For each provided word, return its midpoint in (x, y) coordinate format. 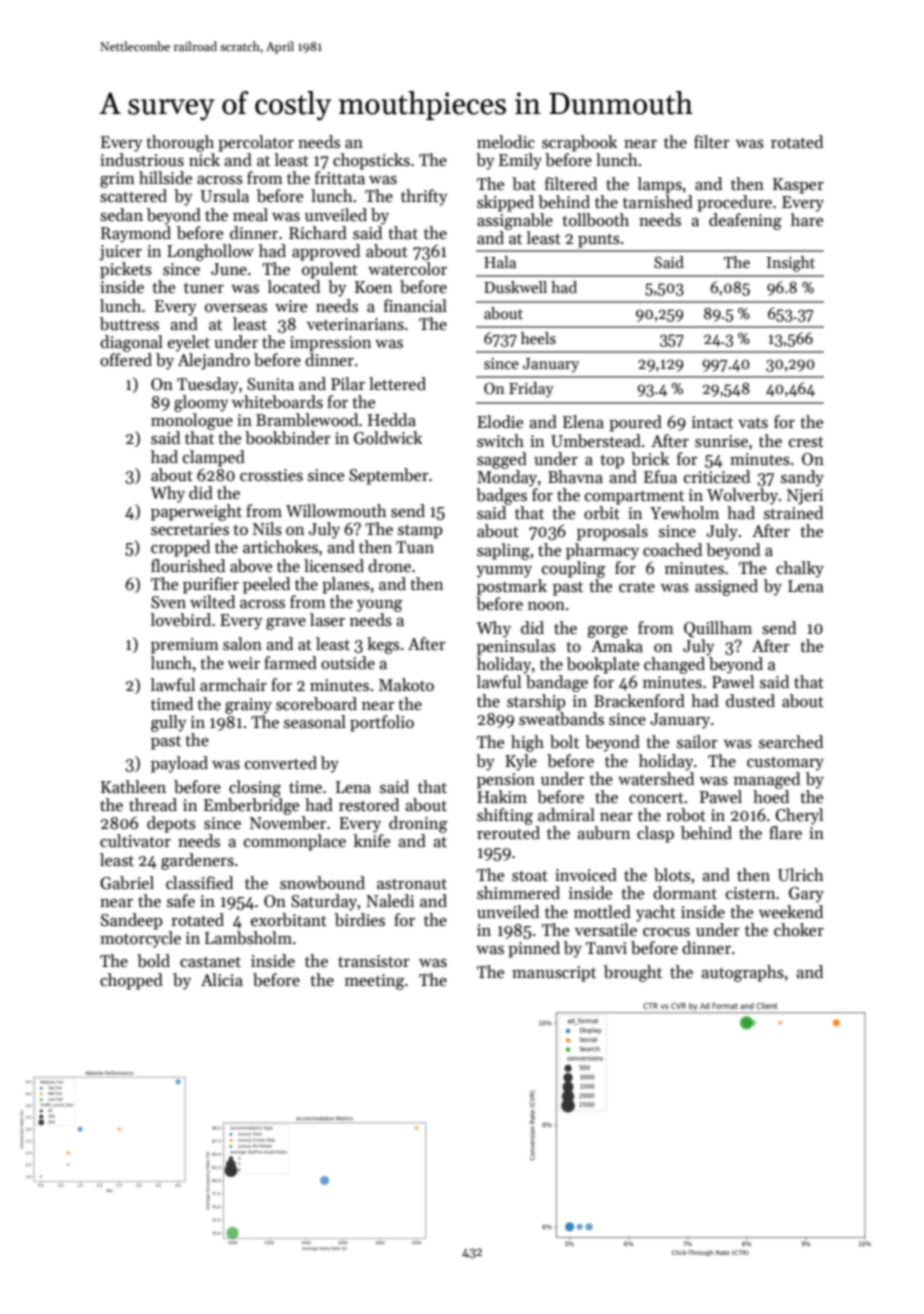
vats (753, 423)
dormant (685, 893)
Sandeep (131, 921)
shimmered (518, 893)
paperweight (196, 512)
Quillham (718, 629)
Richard (318, 233)
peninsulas (516, 647)
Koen (373, 287)
